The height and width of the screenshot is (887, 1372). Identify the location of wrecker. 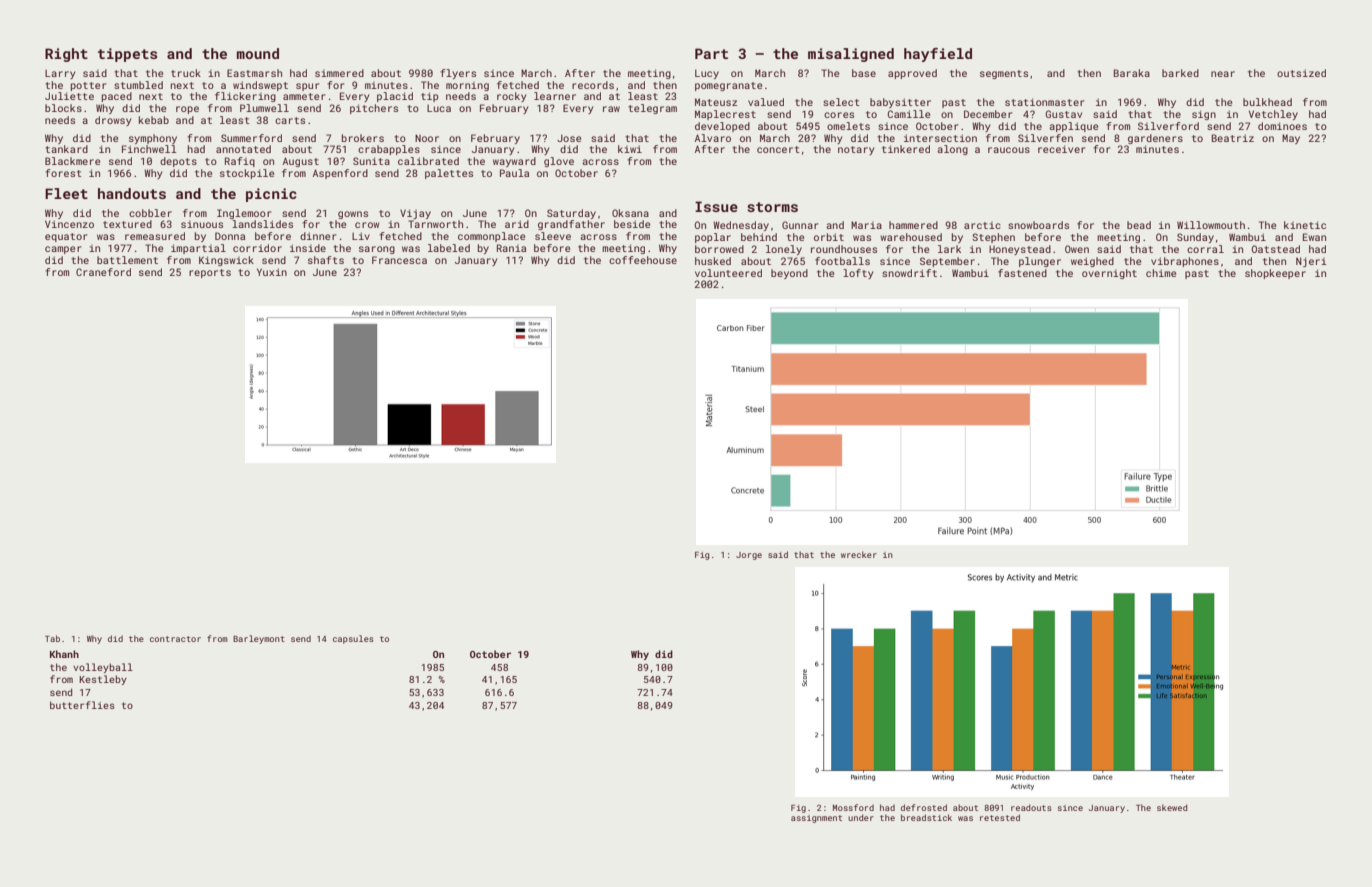
(859, 554).
